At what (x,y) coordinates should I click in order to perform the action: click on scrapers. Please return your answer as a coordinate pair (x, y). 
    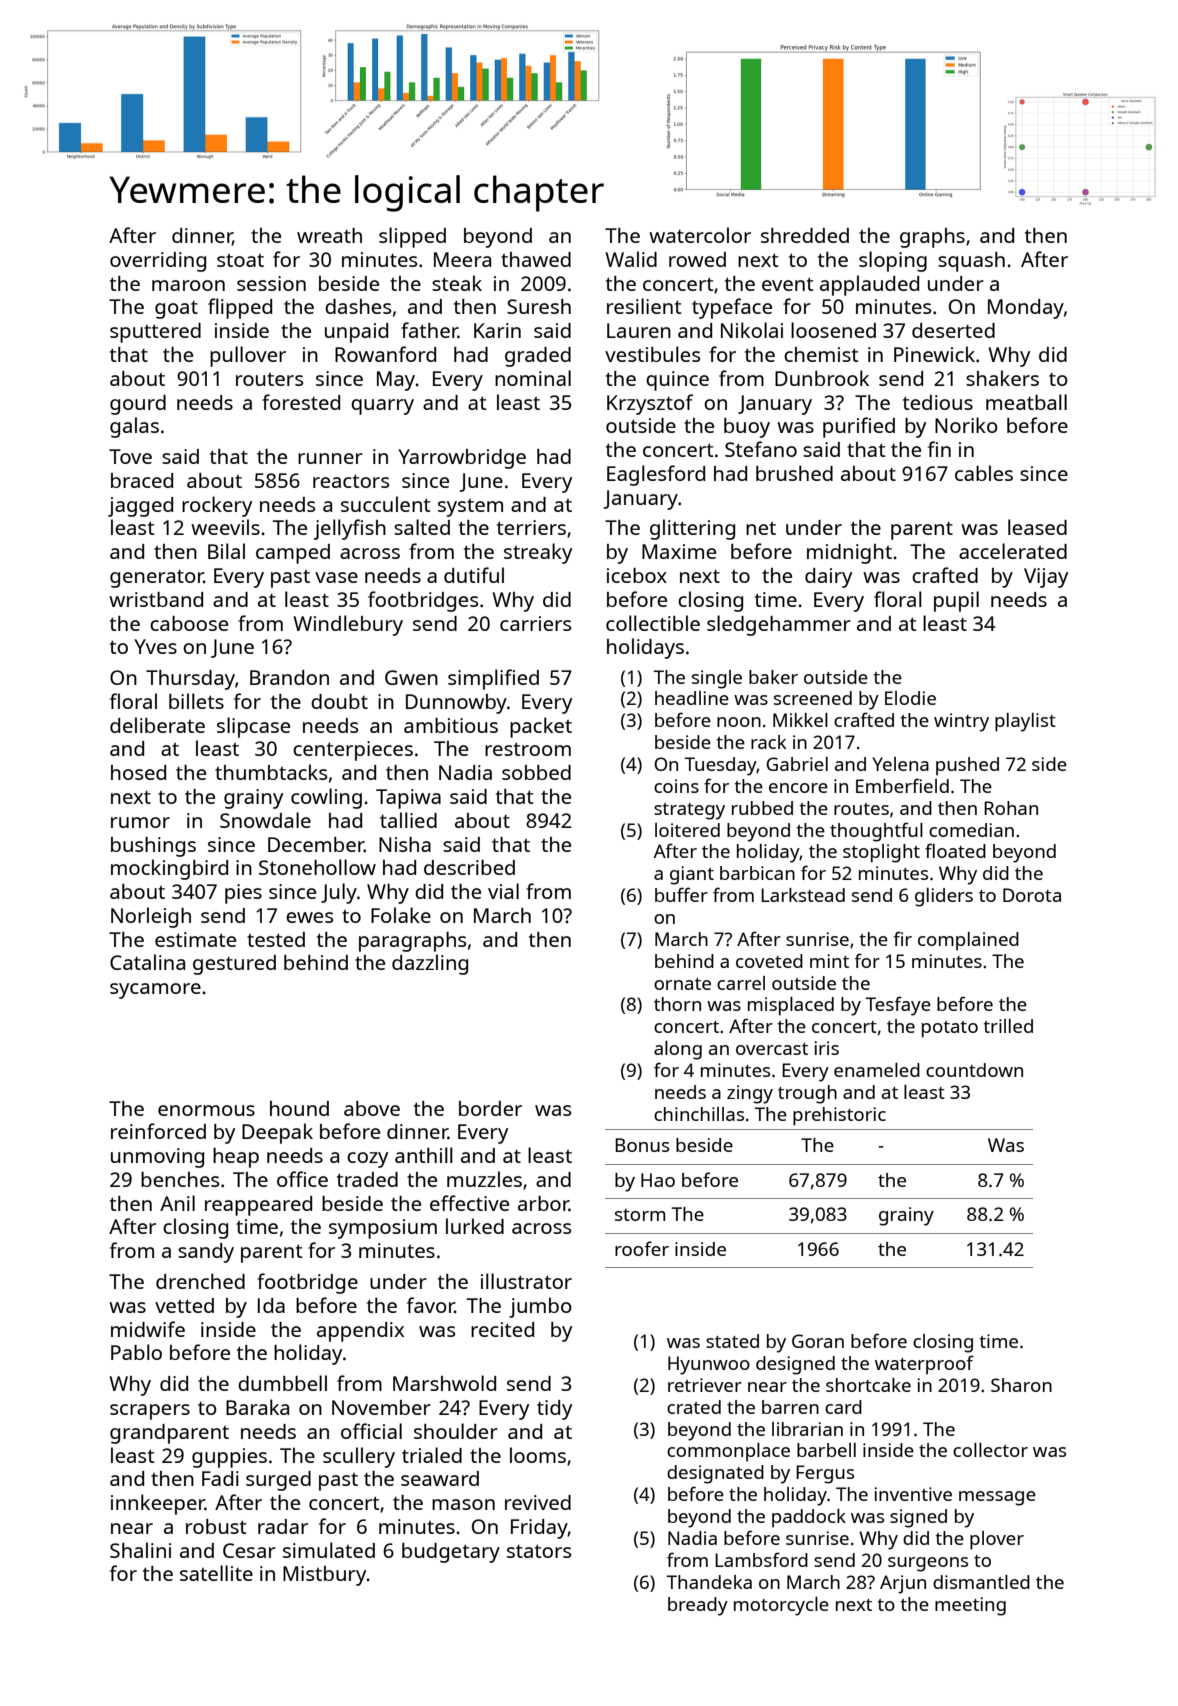
    Looking at the image, I should click on (150, 1412).
